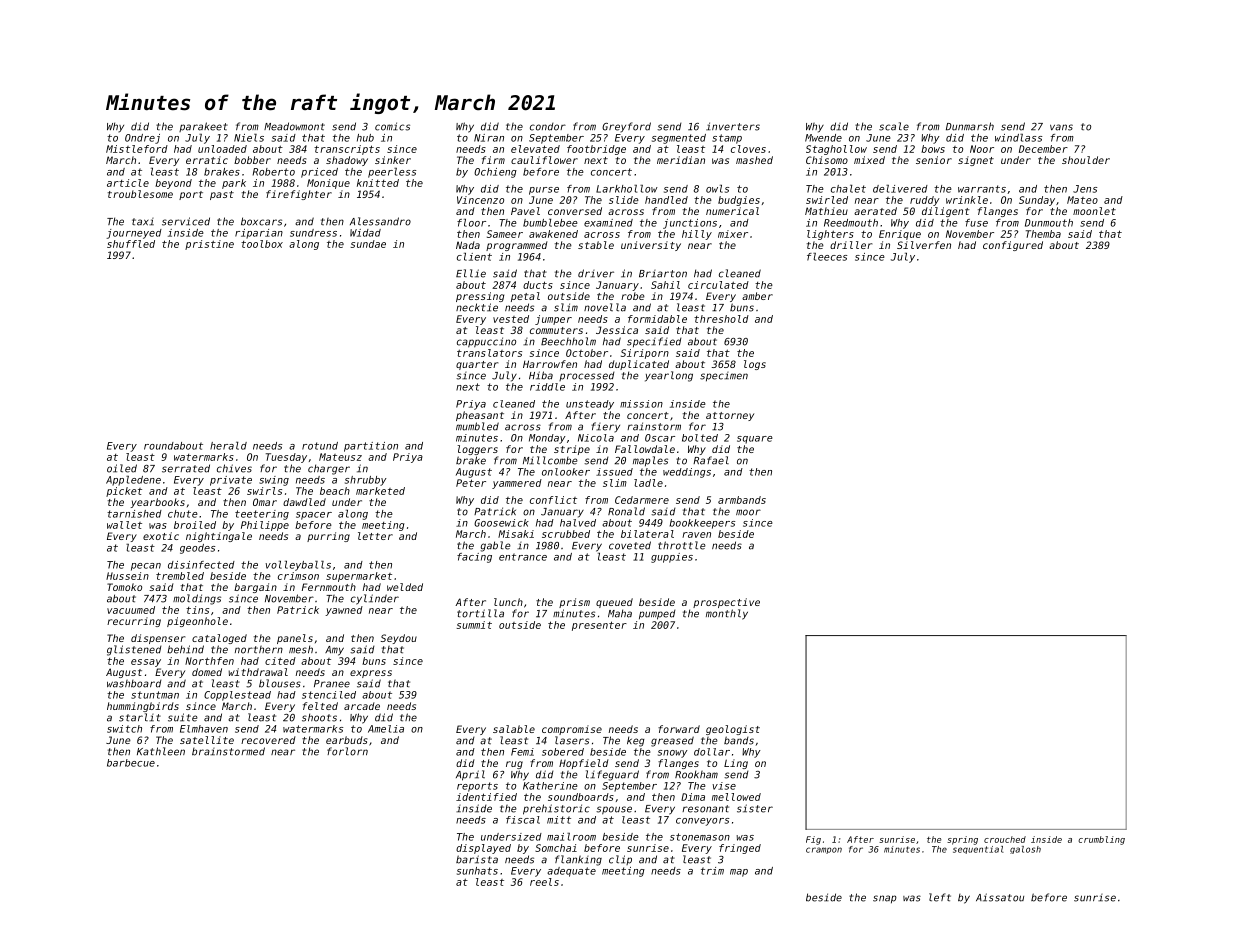  I want to click on shuffled, so click(131, 244).
